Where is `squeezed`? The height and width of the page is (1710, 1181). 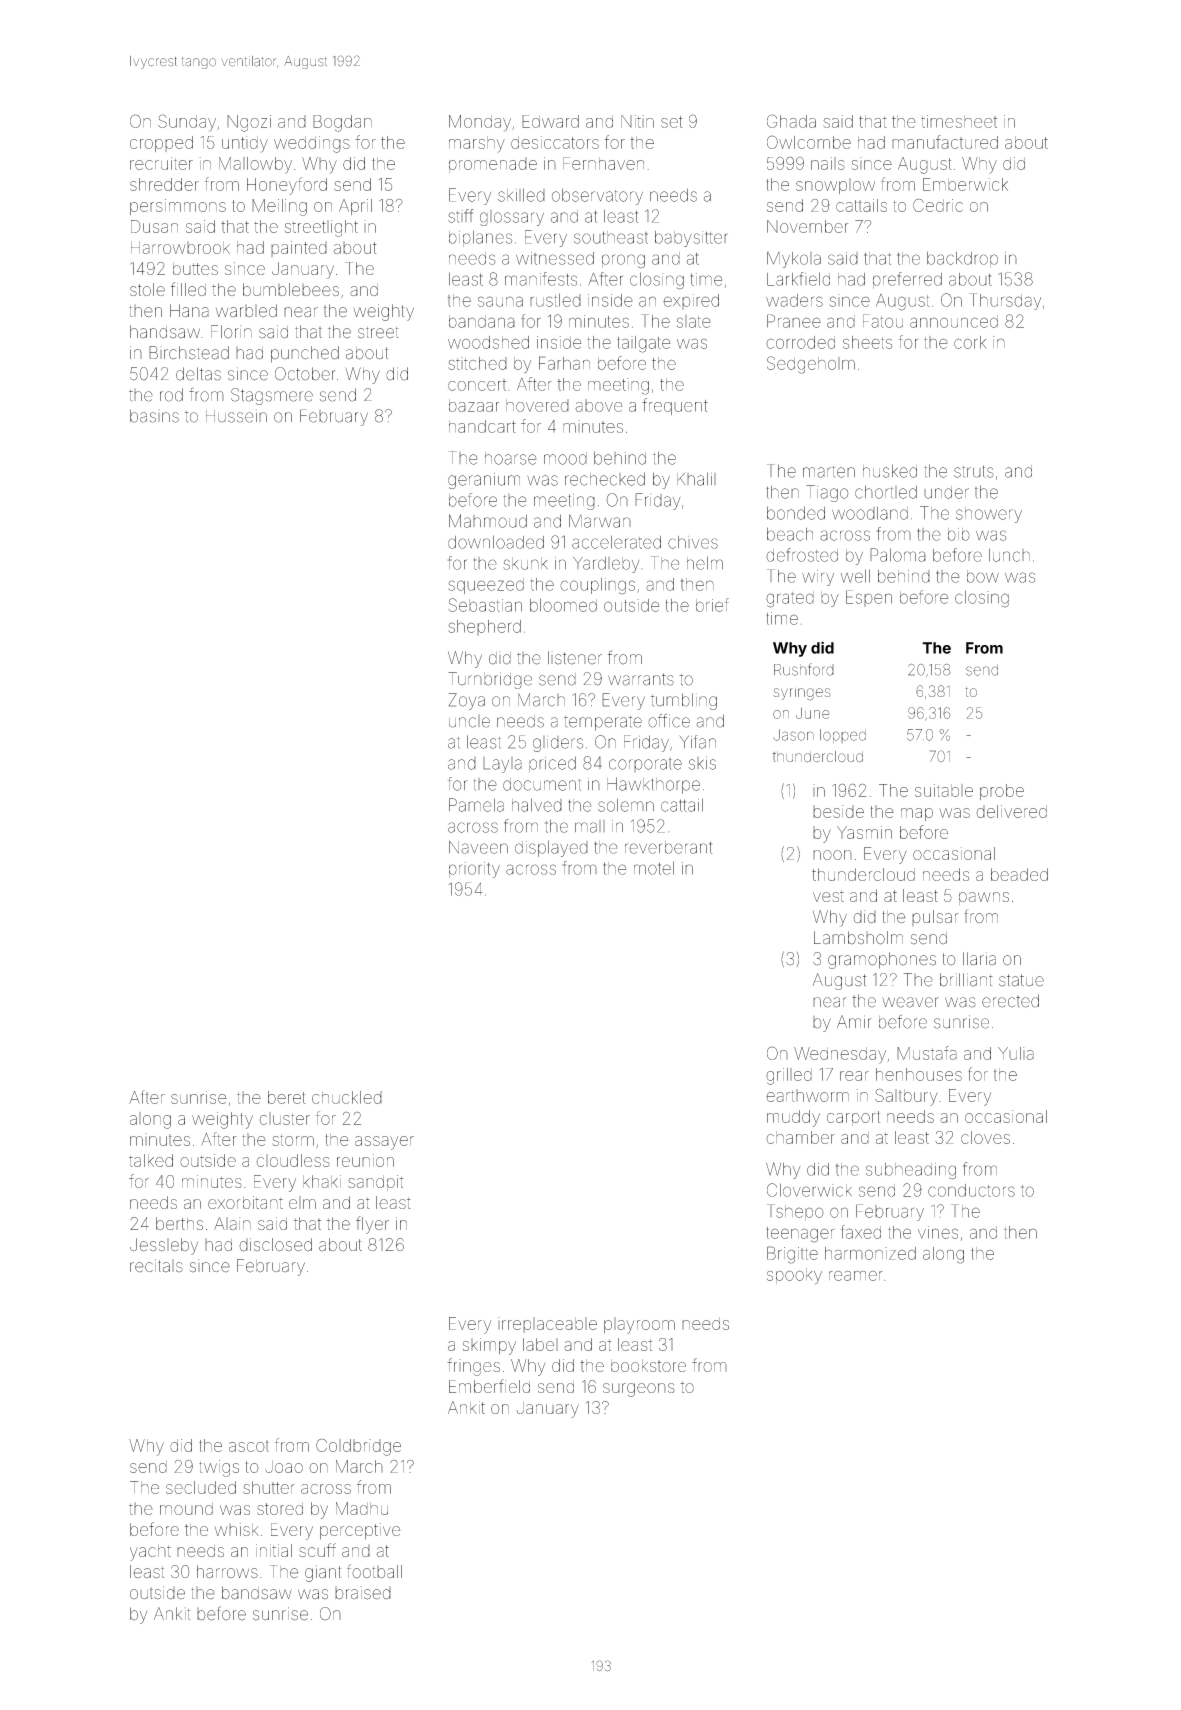 squeezed is located at coordinates (486, 586).
